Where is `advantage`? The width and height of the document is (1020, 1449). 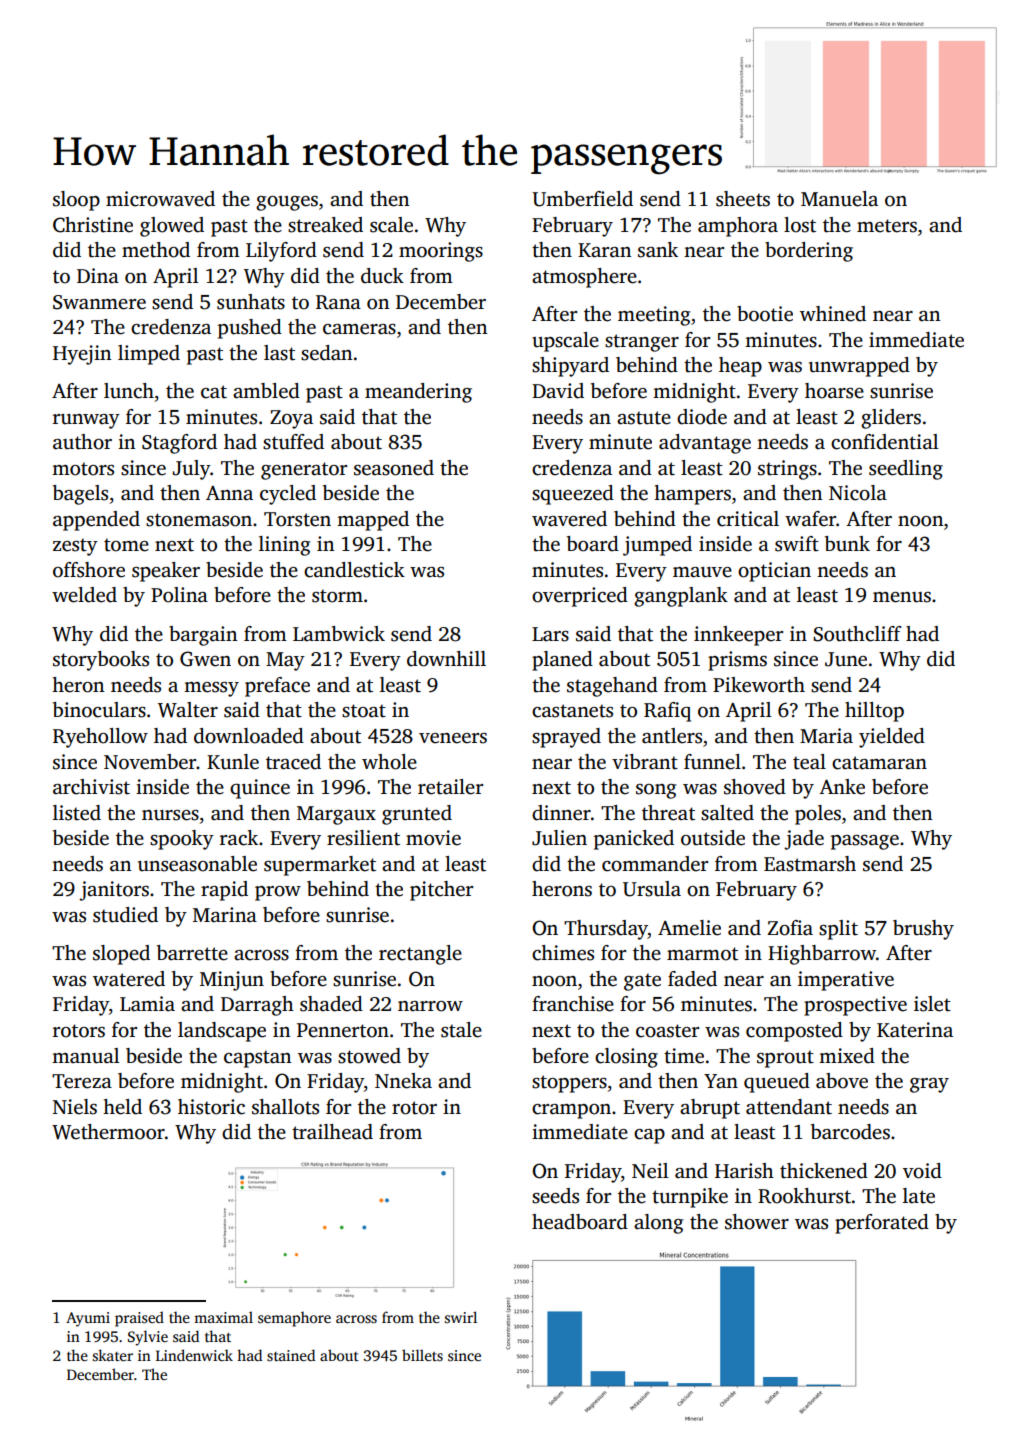
advantage is located at coordinates (705, 444).
